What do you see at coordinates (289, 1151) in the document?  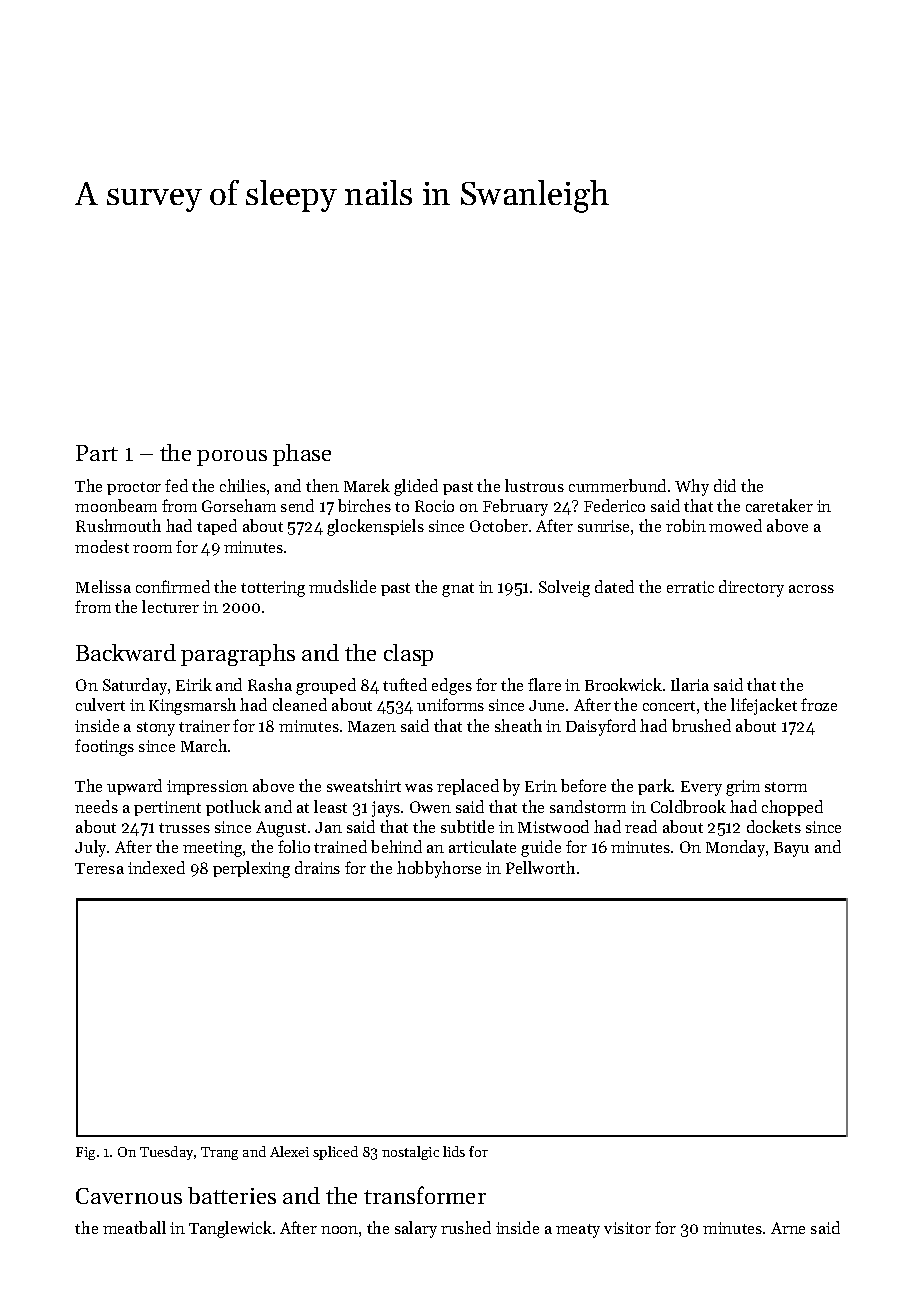 I see `Alexei` at bounding box center [289, 1151].
